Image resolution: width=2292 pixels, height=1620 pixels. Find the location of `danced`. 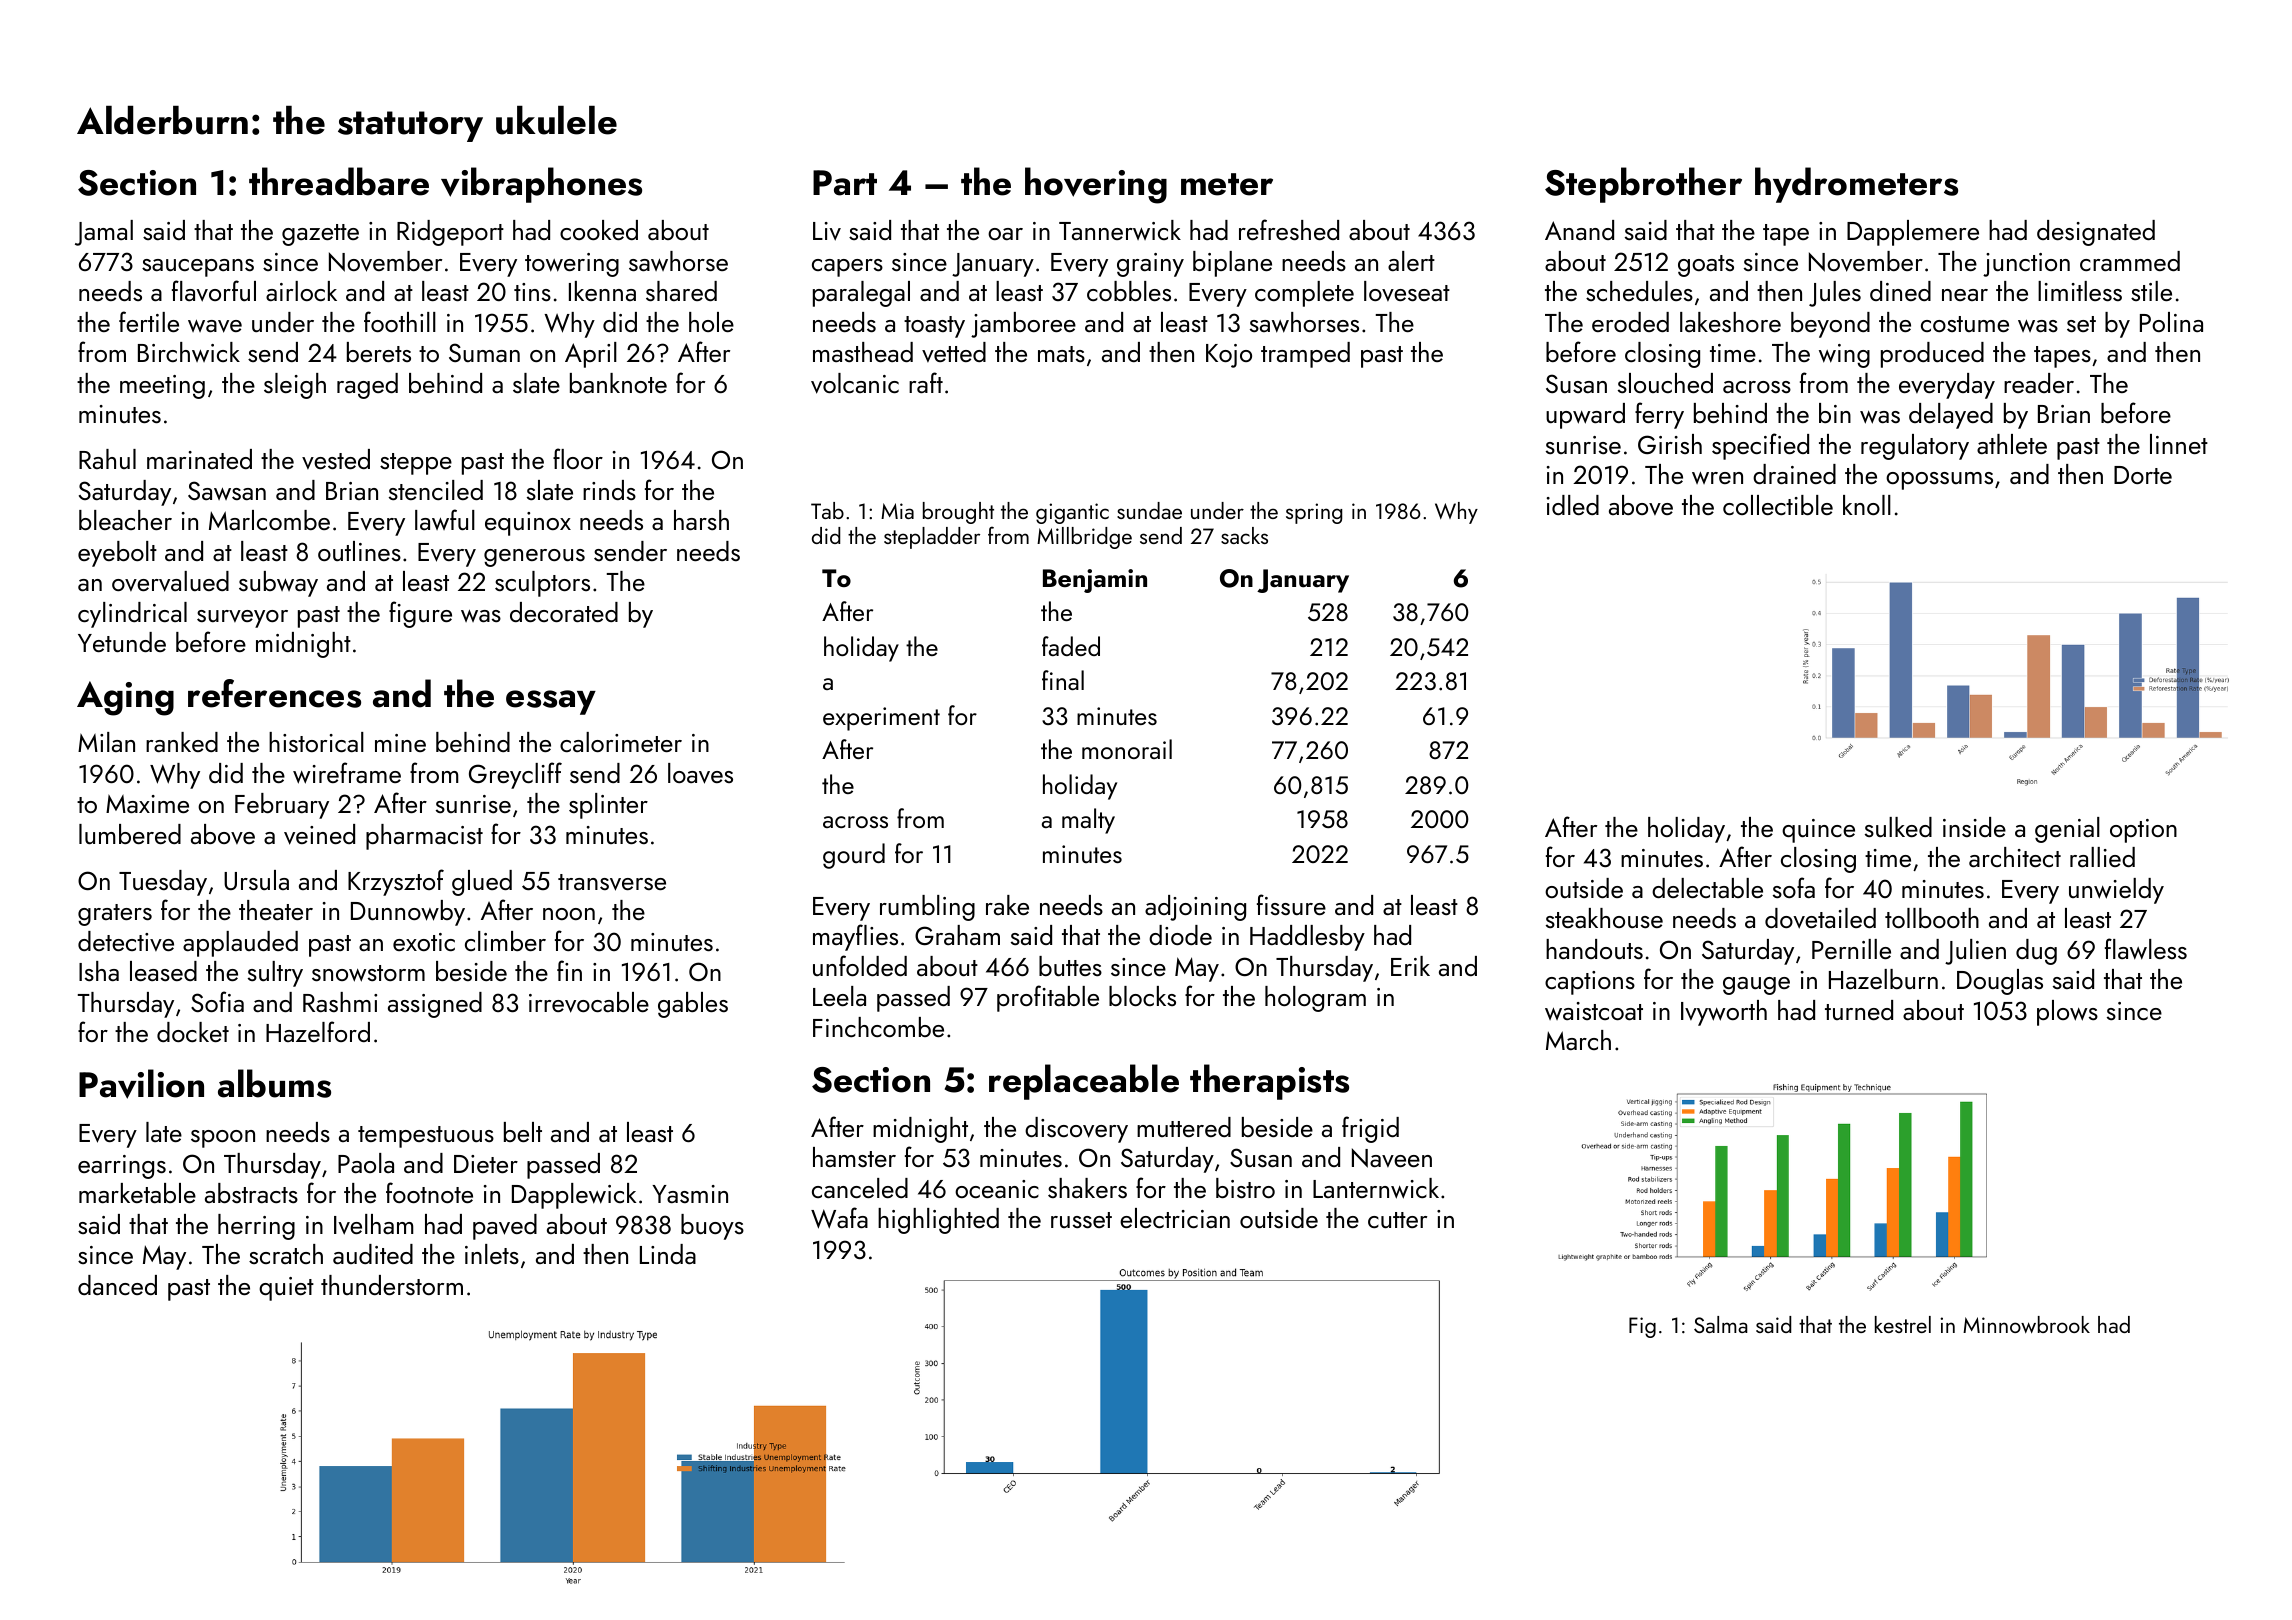

danced is located at coordinates (117, 1285).
